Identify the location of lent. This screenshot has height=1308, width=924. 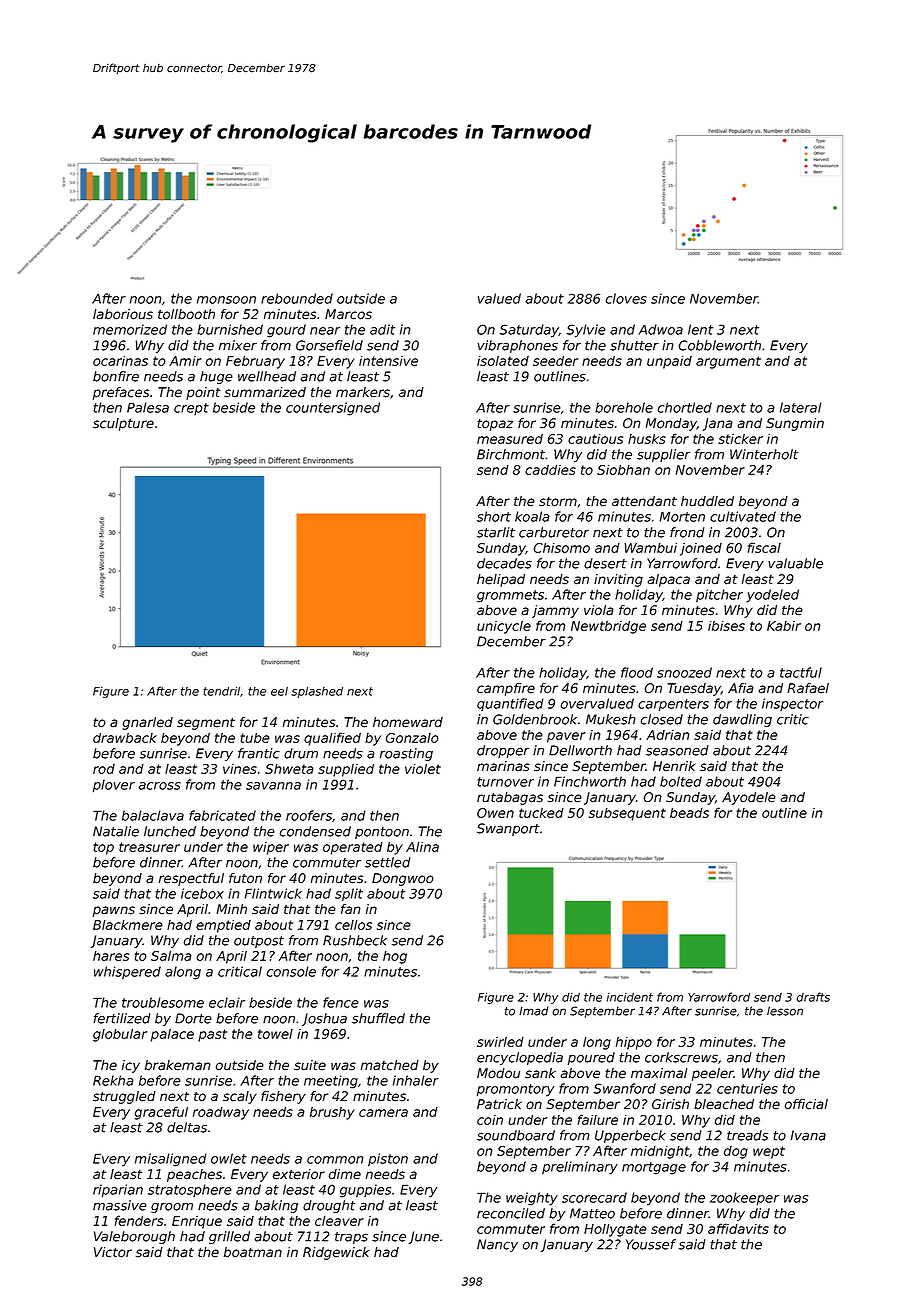
(700, 329).
